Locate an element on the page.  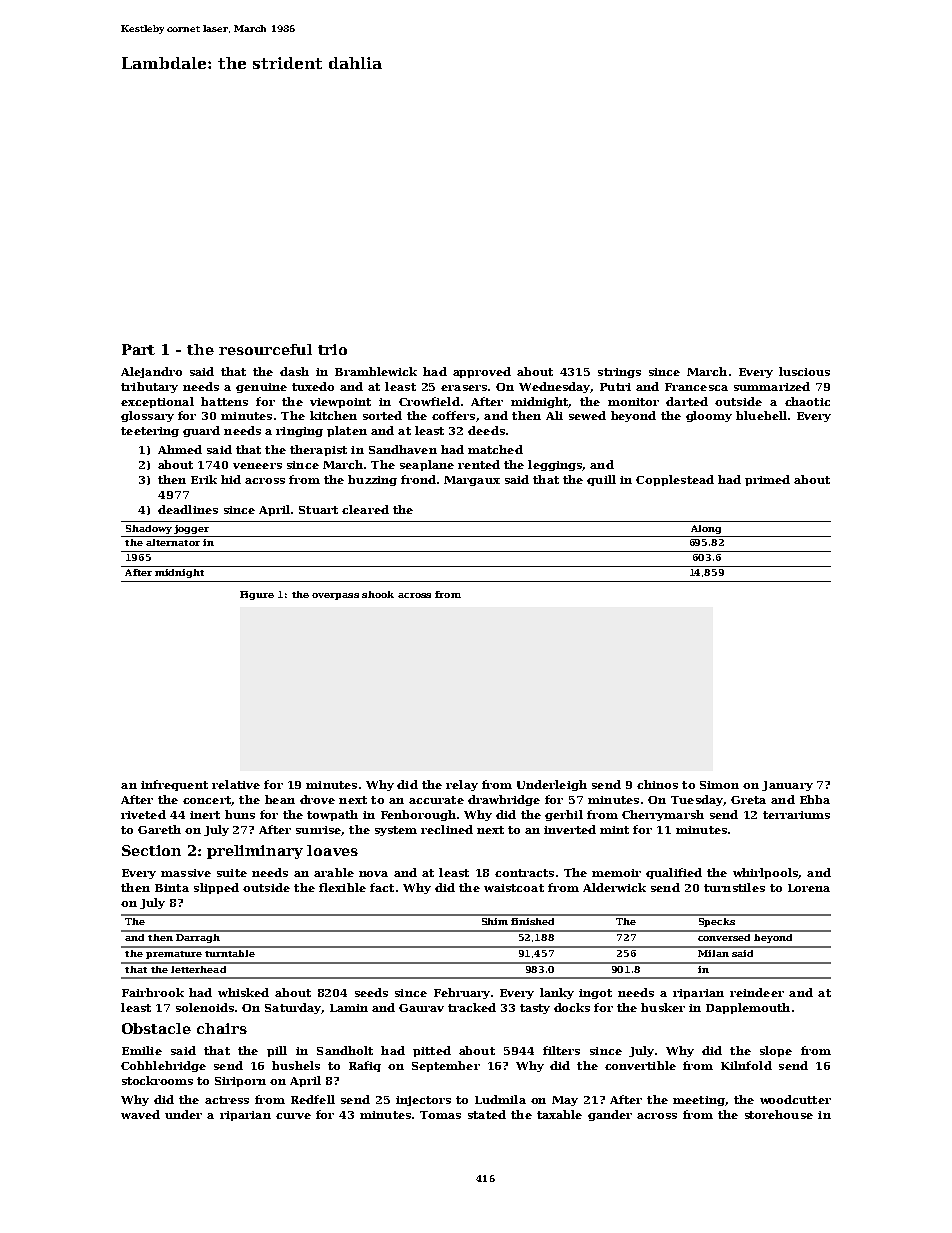
infrequent is located at coordinates (174, 785).
